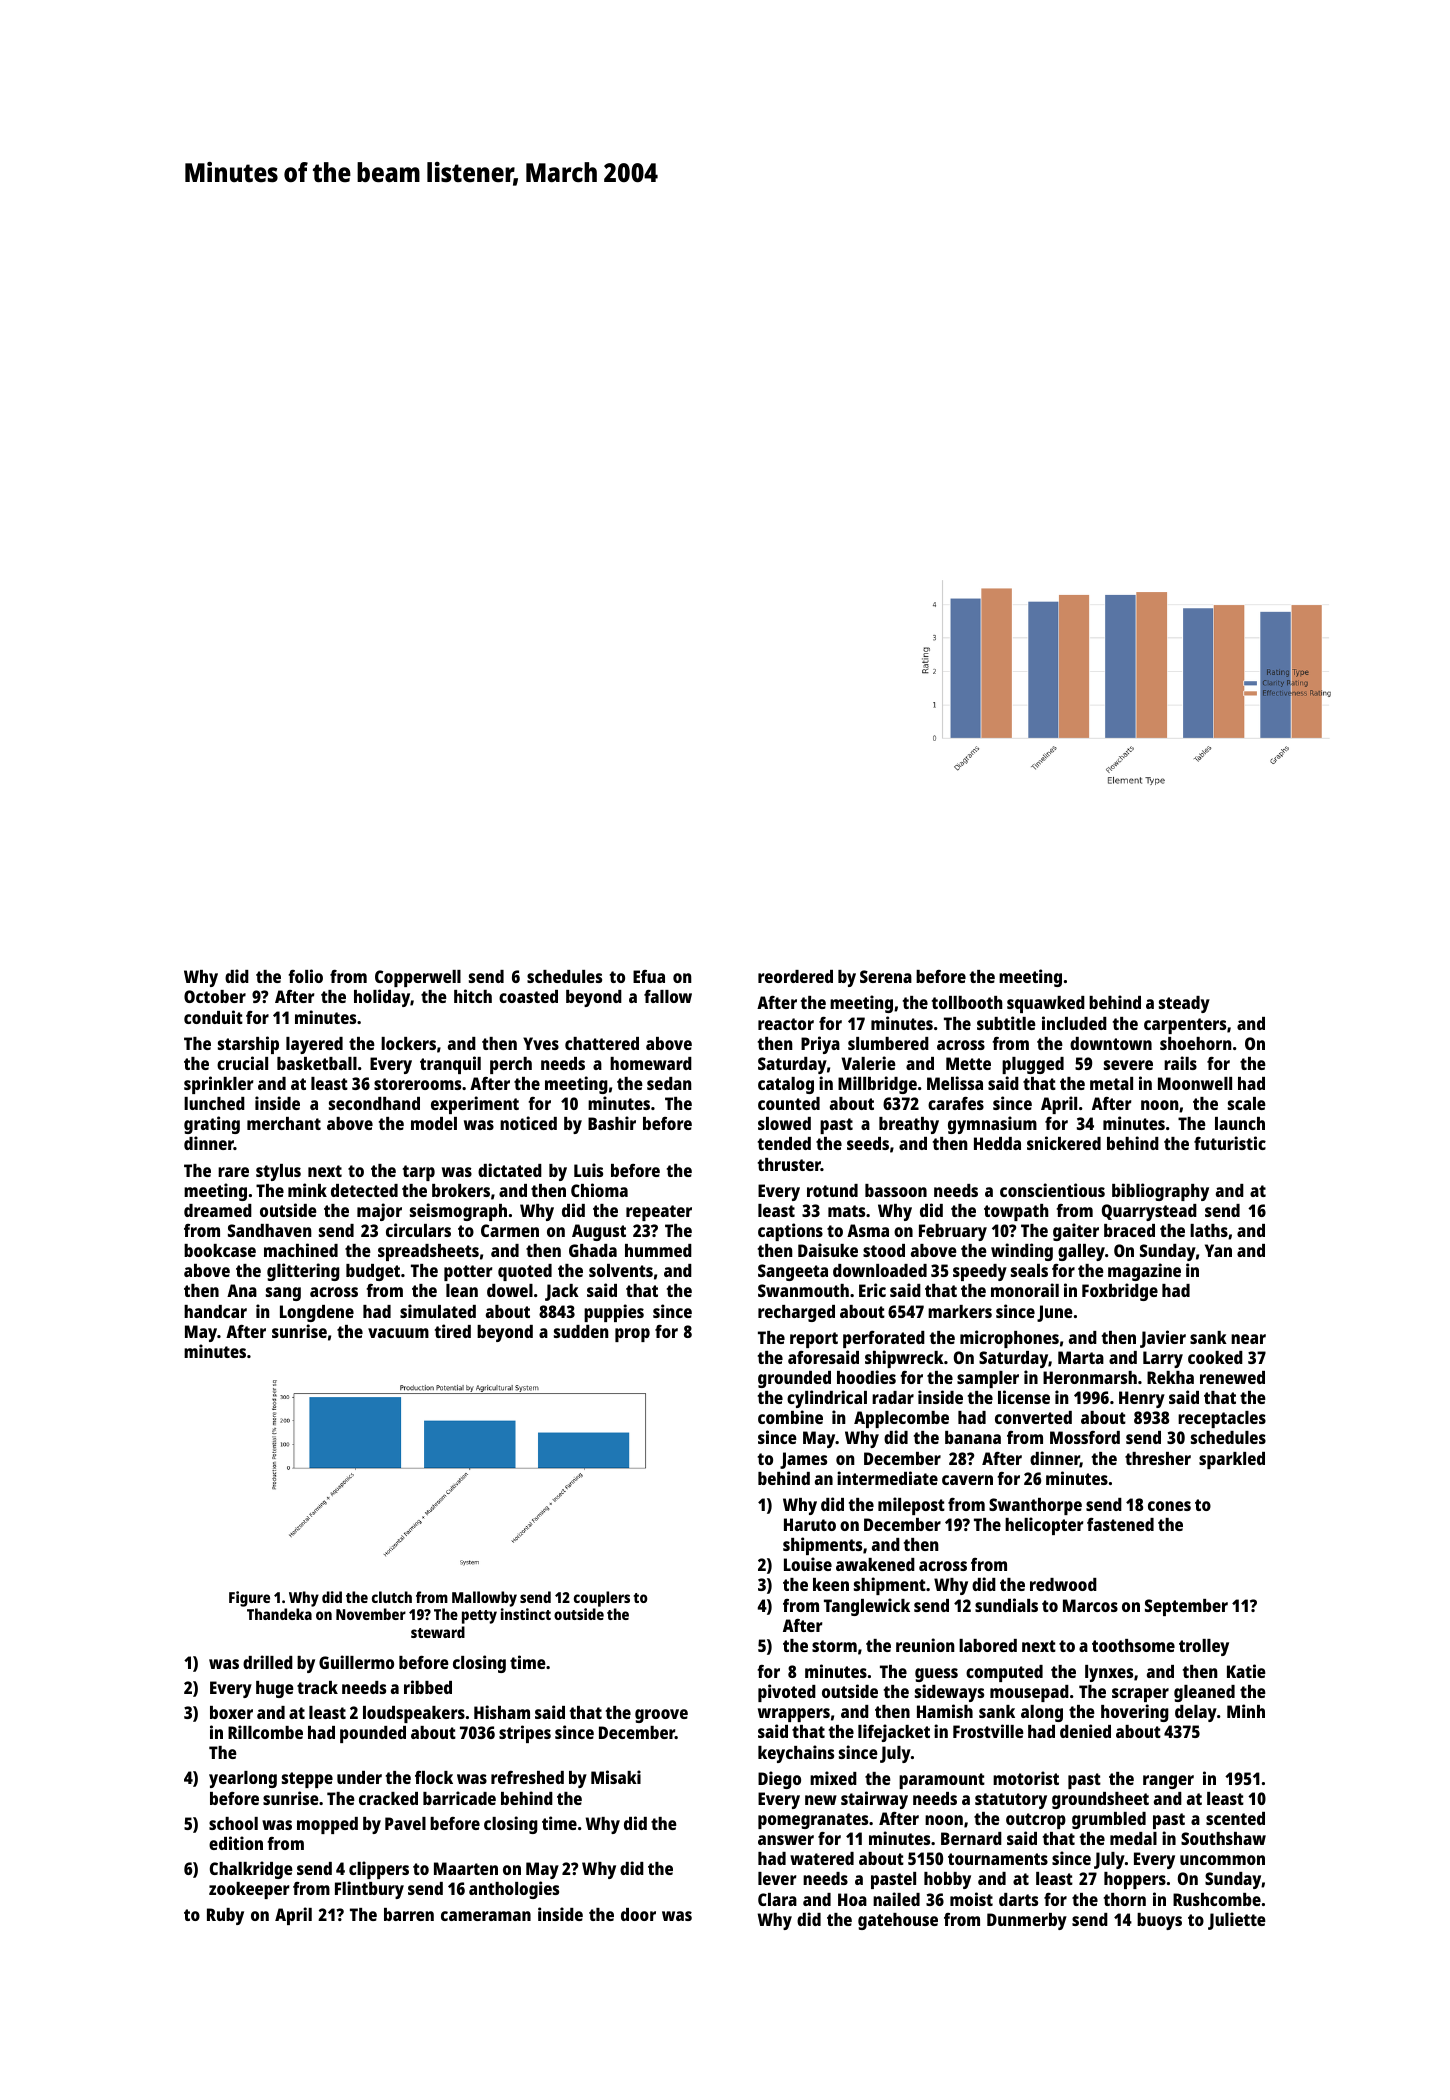  I want to click on Luis, so click(588, 1170).
